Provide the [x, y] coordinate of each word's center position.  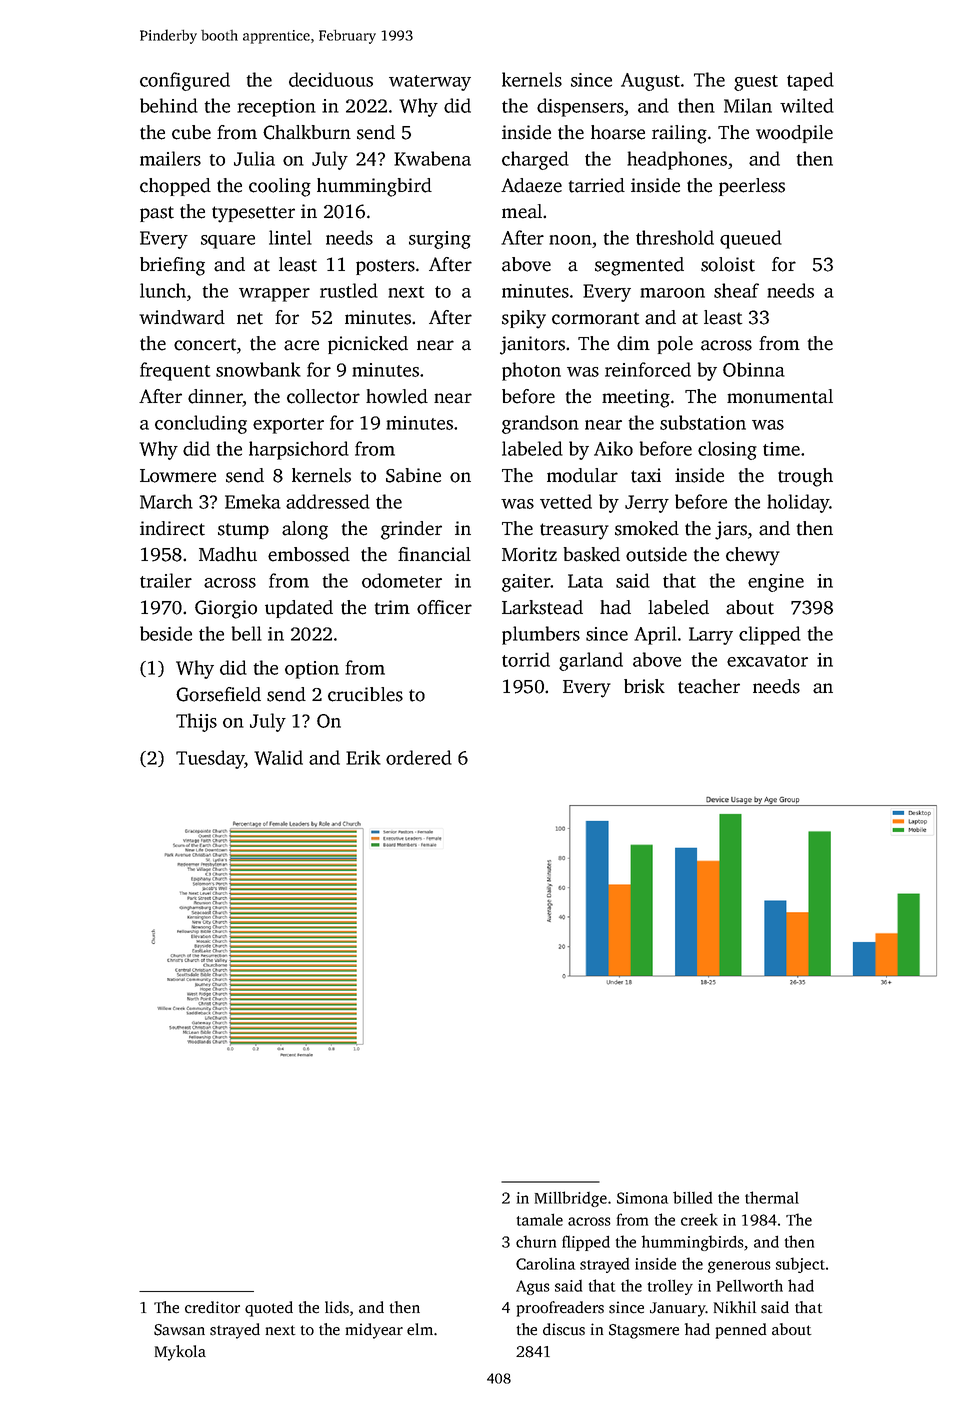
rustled [349, 290]
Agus [533, 1287]
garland [591, 661]
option [312, 670]
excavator [767, 661]
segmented [639, 266]
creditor [212, 1307]
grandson [540, 424]
